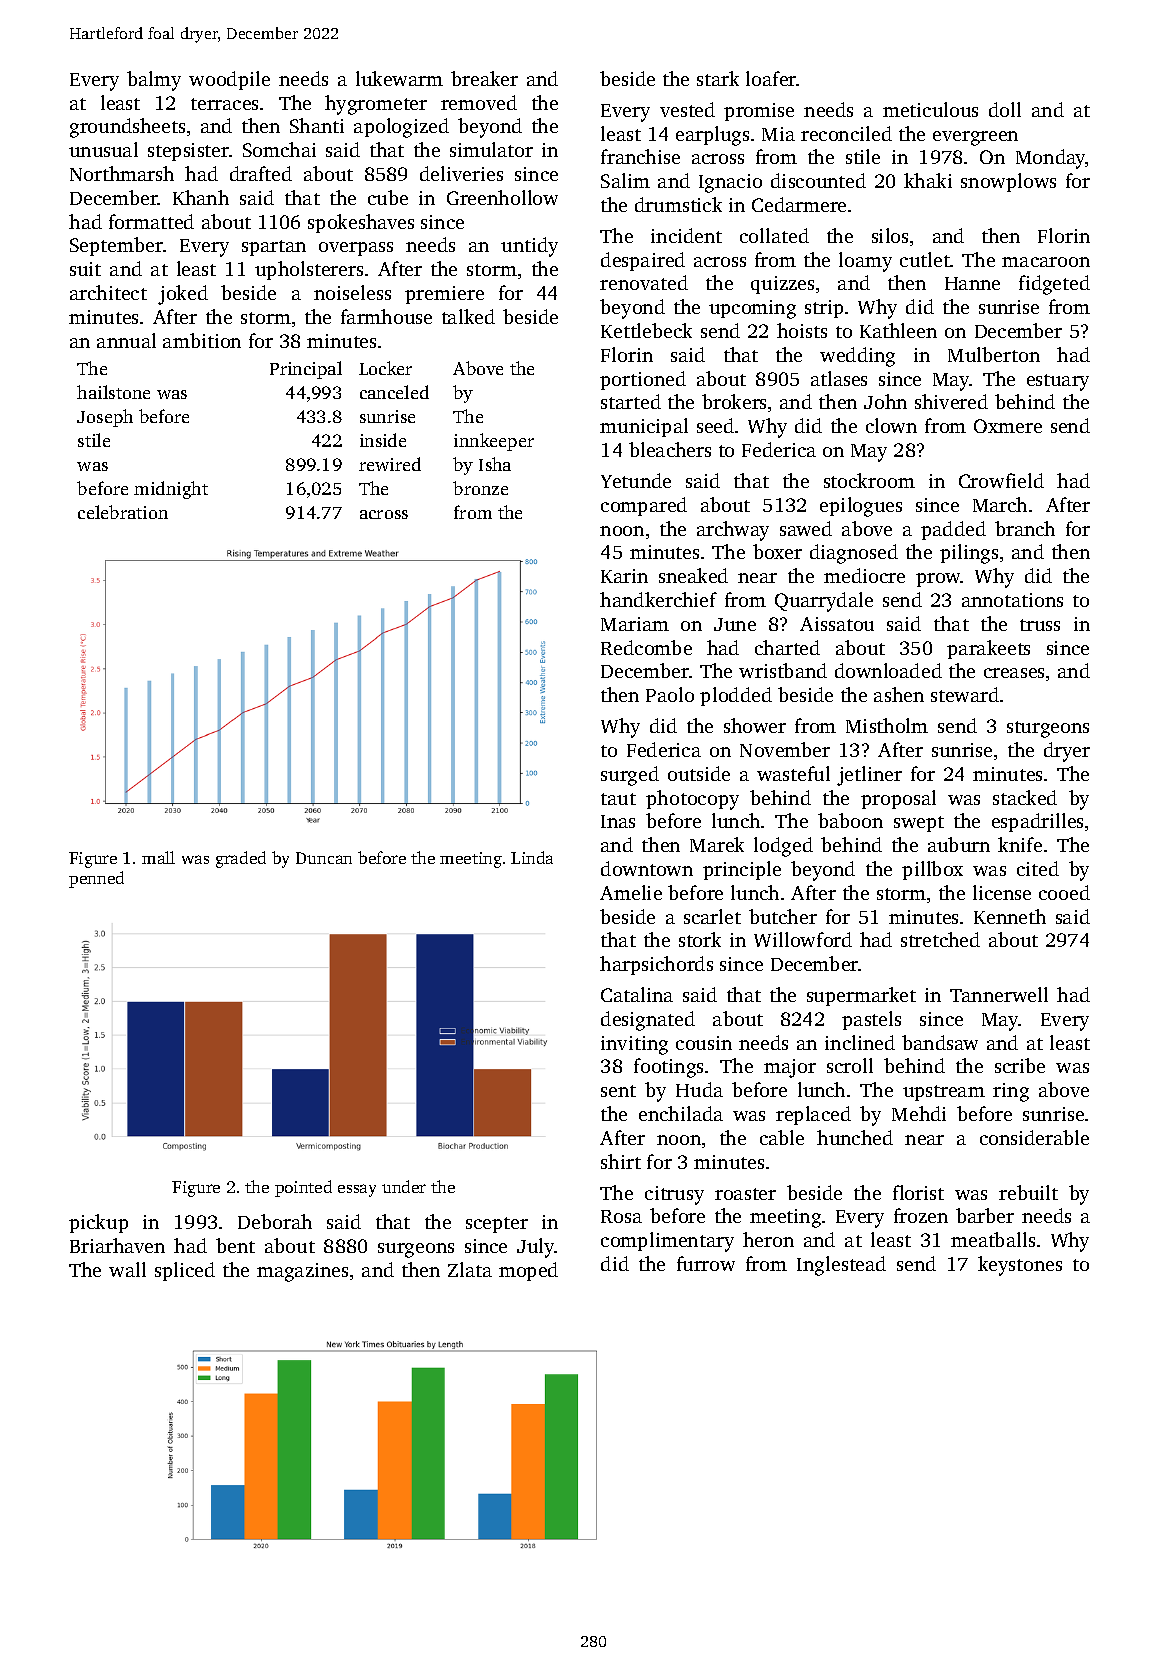 This page has width=1160, height=1680. What do you see at coordinates (1008, 182) in the page?
I see `snowplows` at bounding box center [1008, 182].
